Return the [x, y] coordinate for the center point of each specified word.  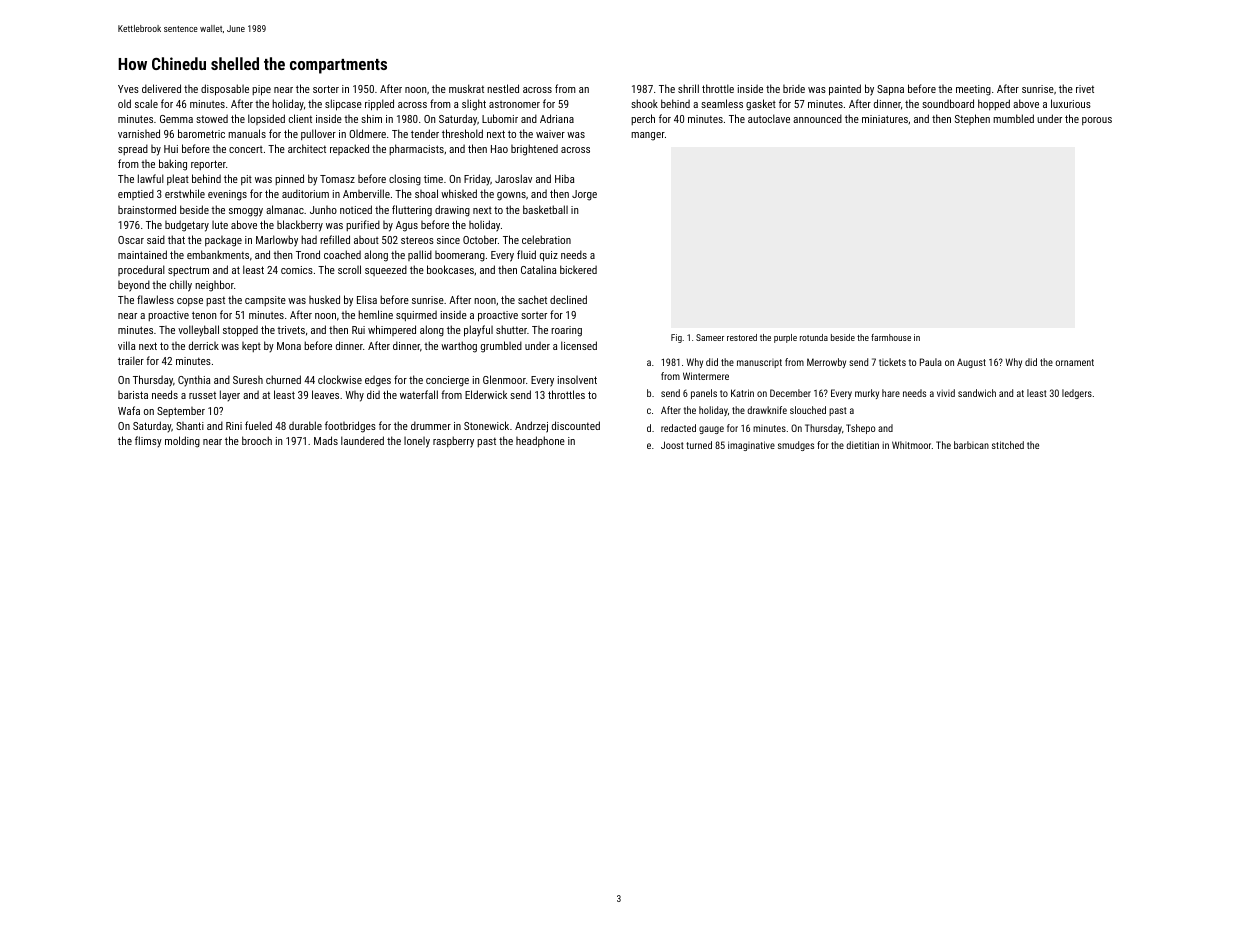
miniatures [885, 119]
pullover [318, 134]
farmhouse [891, 337]
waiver [550, 134]
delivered [161, 88]
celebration [546, 239]
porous [1097, 121]
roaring [566, 331]
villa [126, 345]
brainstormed [147, 209]
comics [297, 270]
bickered [578, 269]
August [971, 363]
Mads [326, 440]
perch [643, 119]
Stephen [972, 119]
